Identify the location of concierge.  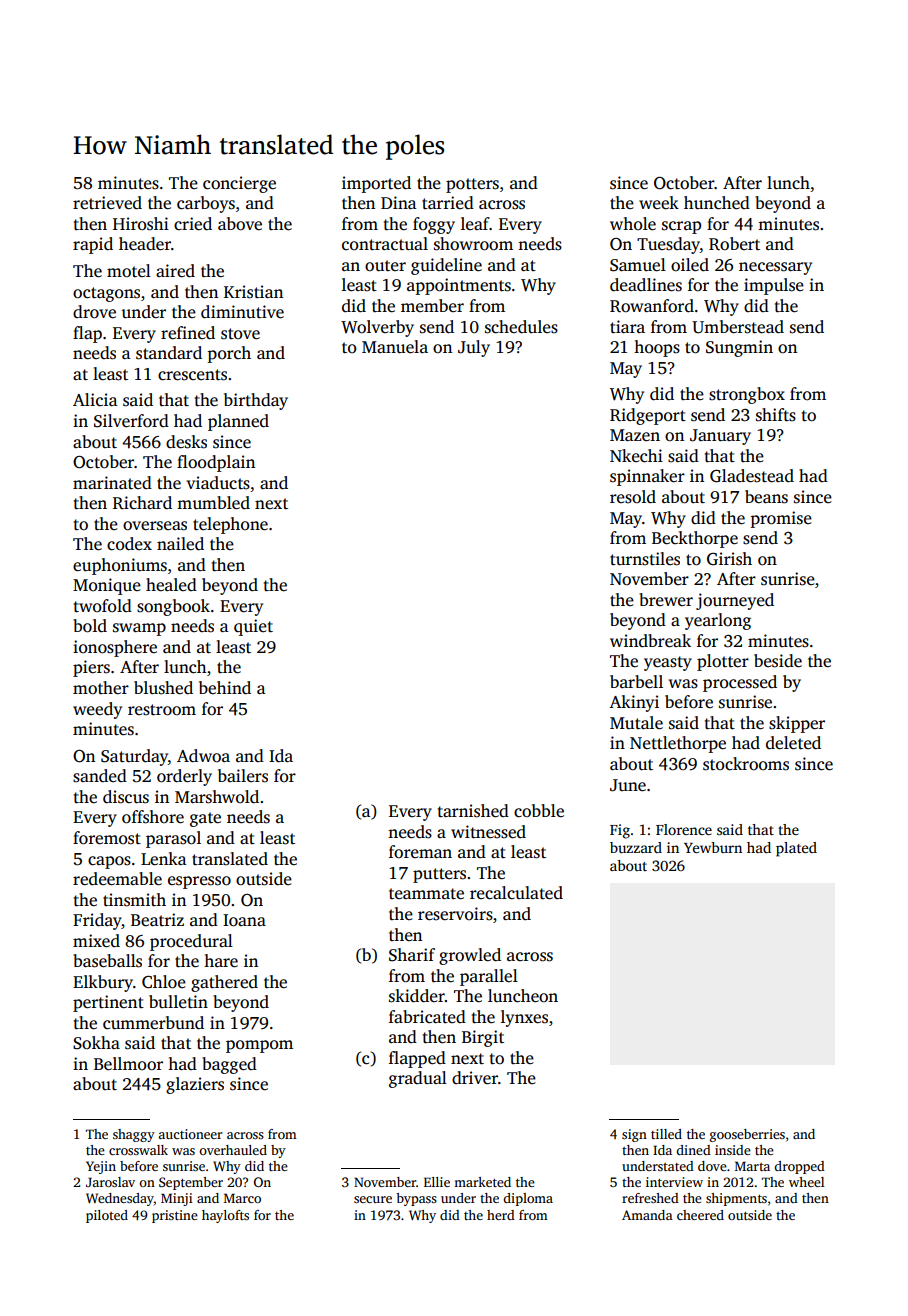
(239, 184).
